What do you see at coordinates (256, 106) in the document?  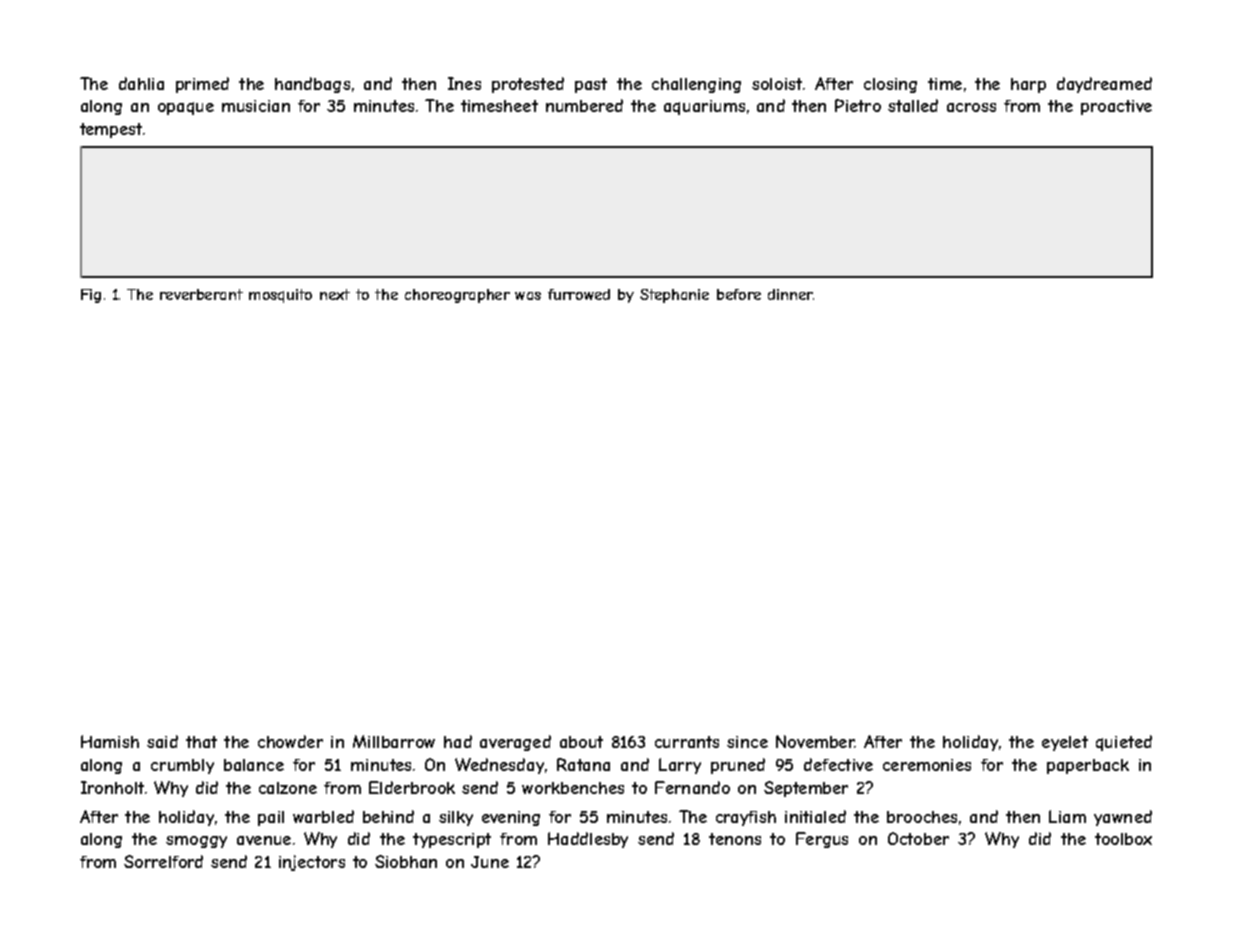 I see `musician` at bounding box center [256, 106].
